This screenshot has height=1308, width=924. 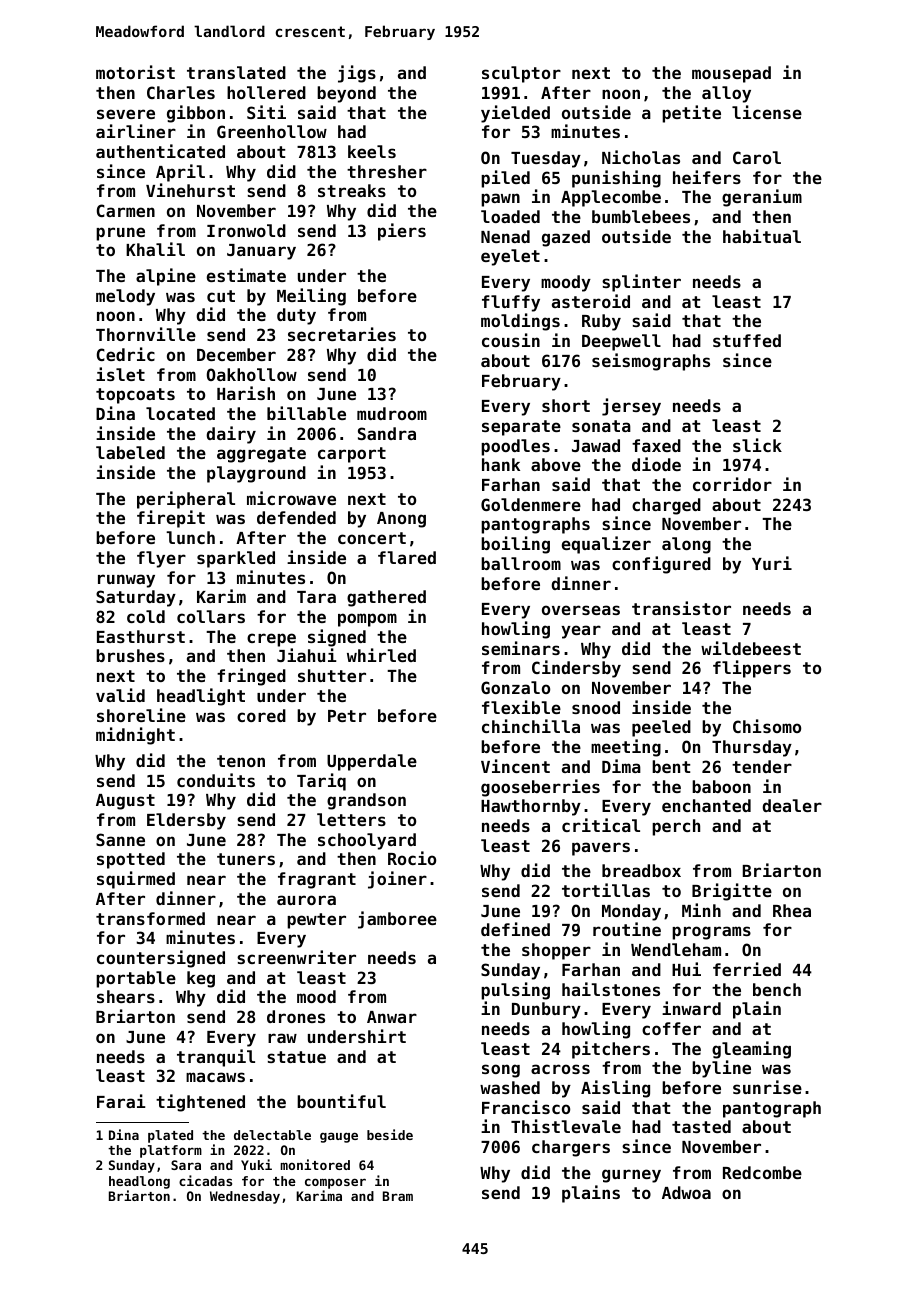 I want to click on jersey, so click(x=631, y=407).
